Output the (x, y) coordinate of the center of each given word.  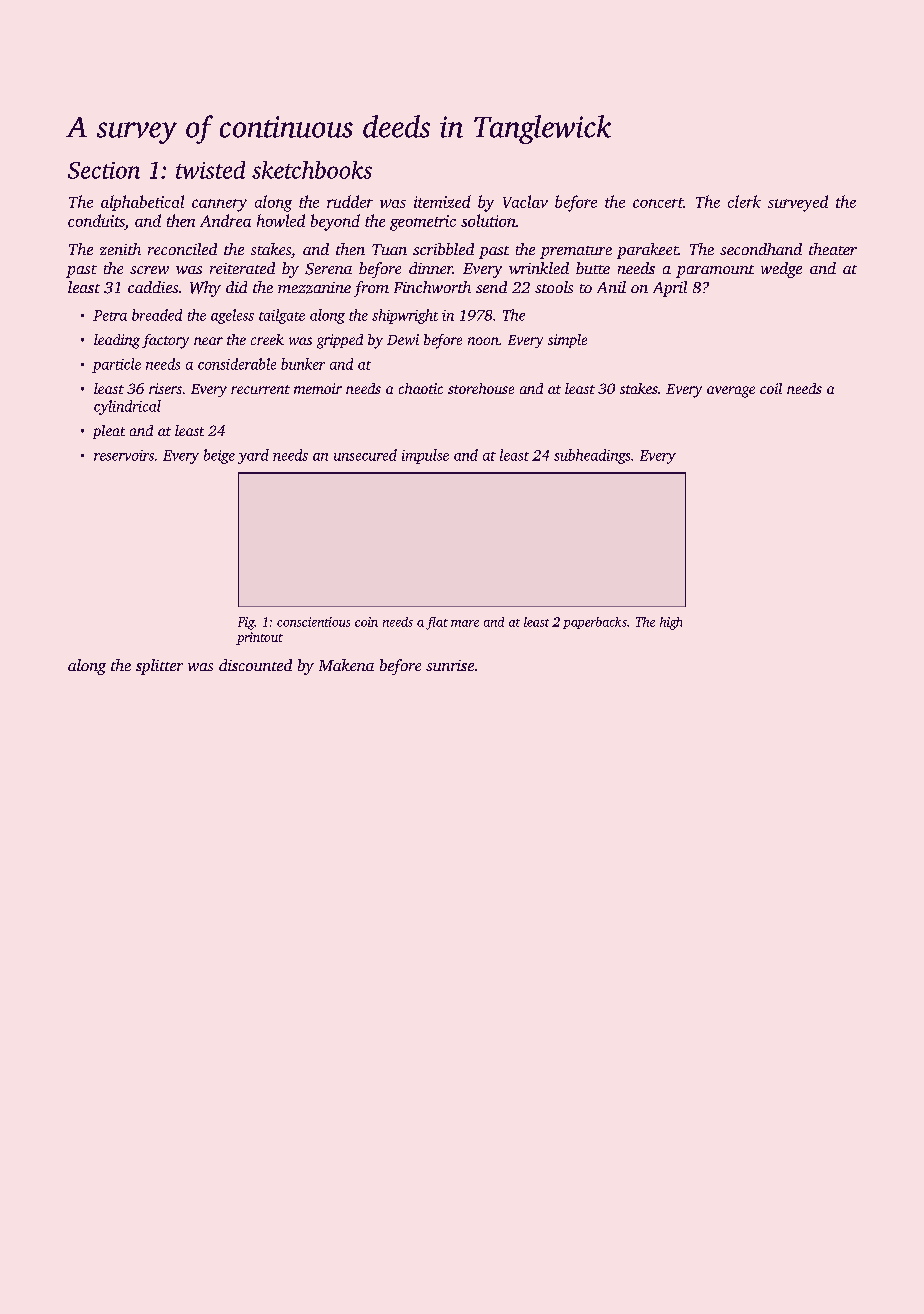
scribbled (443, 249)
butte (593, 268)
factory (165, 341)
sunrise (450, 665)
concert (658, 203)
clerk (744, 201)
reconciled (182, 249)
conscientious (313, 622)
